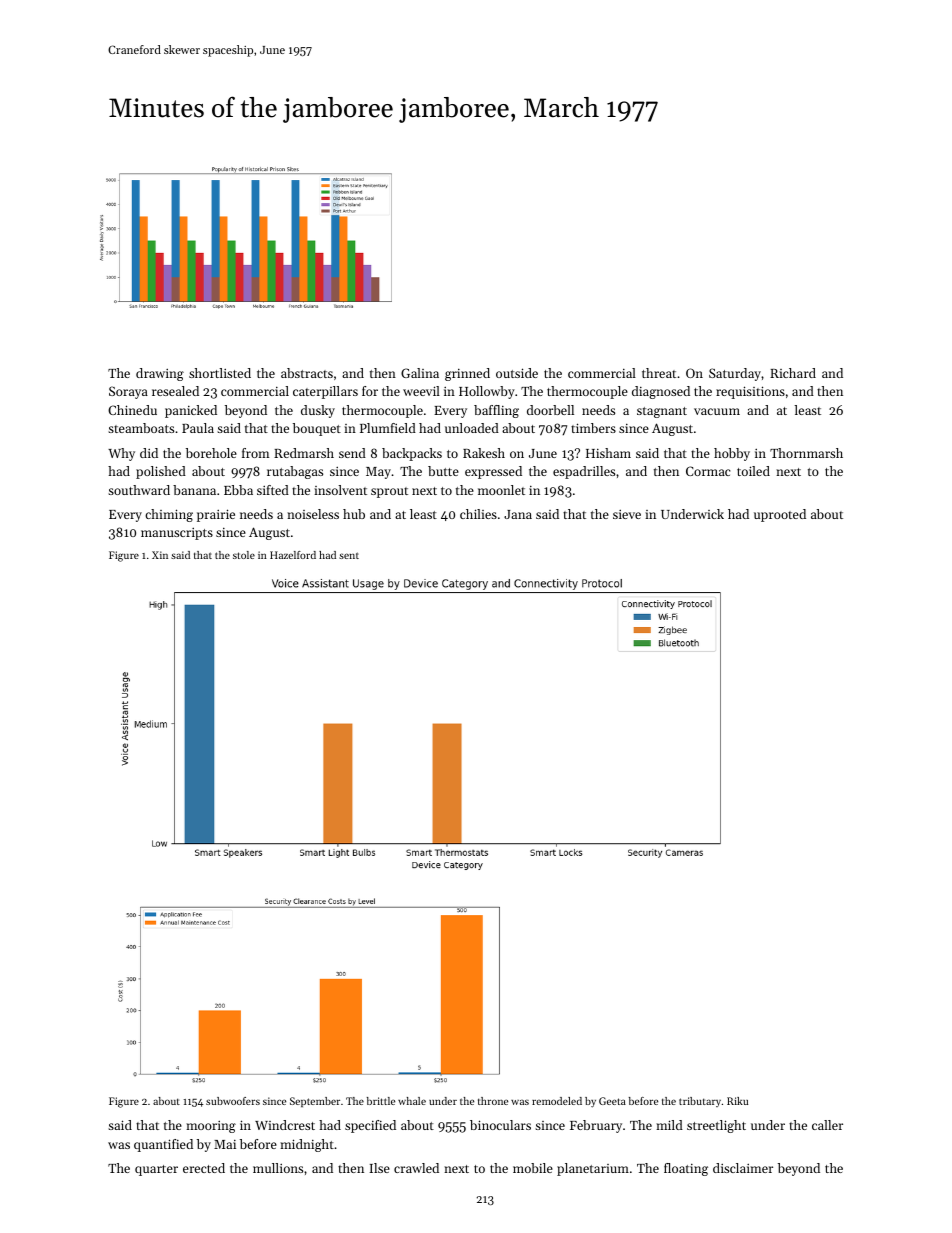  I want to click on stole, so click(244, 555).
